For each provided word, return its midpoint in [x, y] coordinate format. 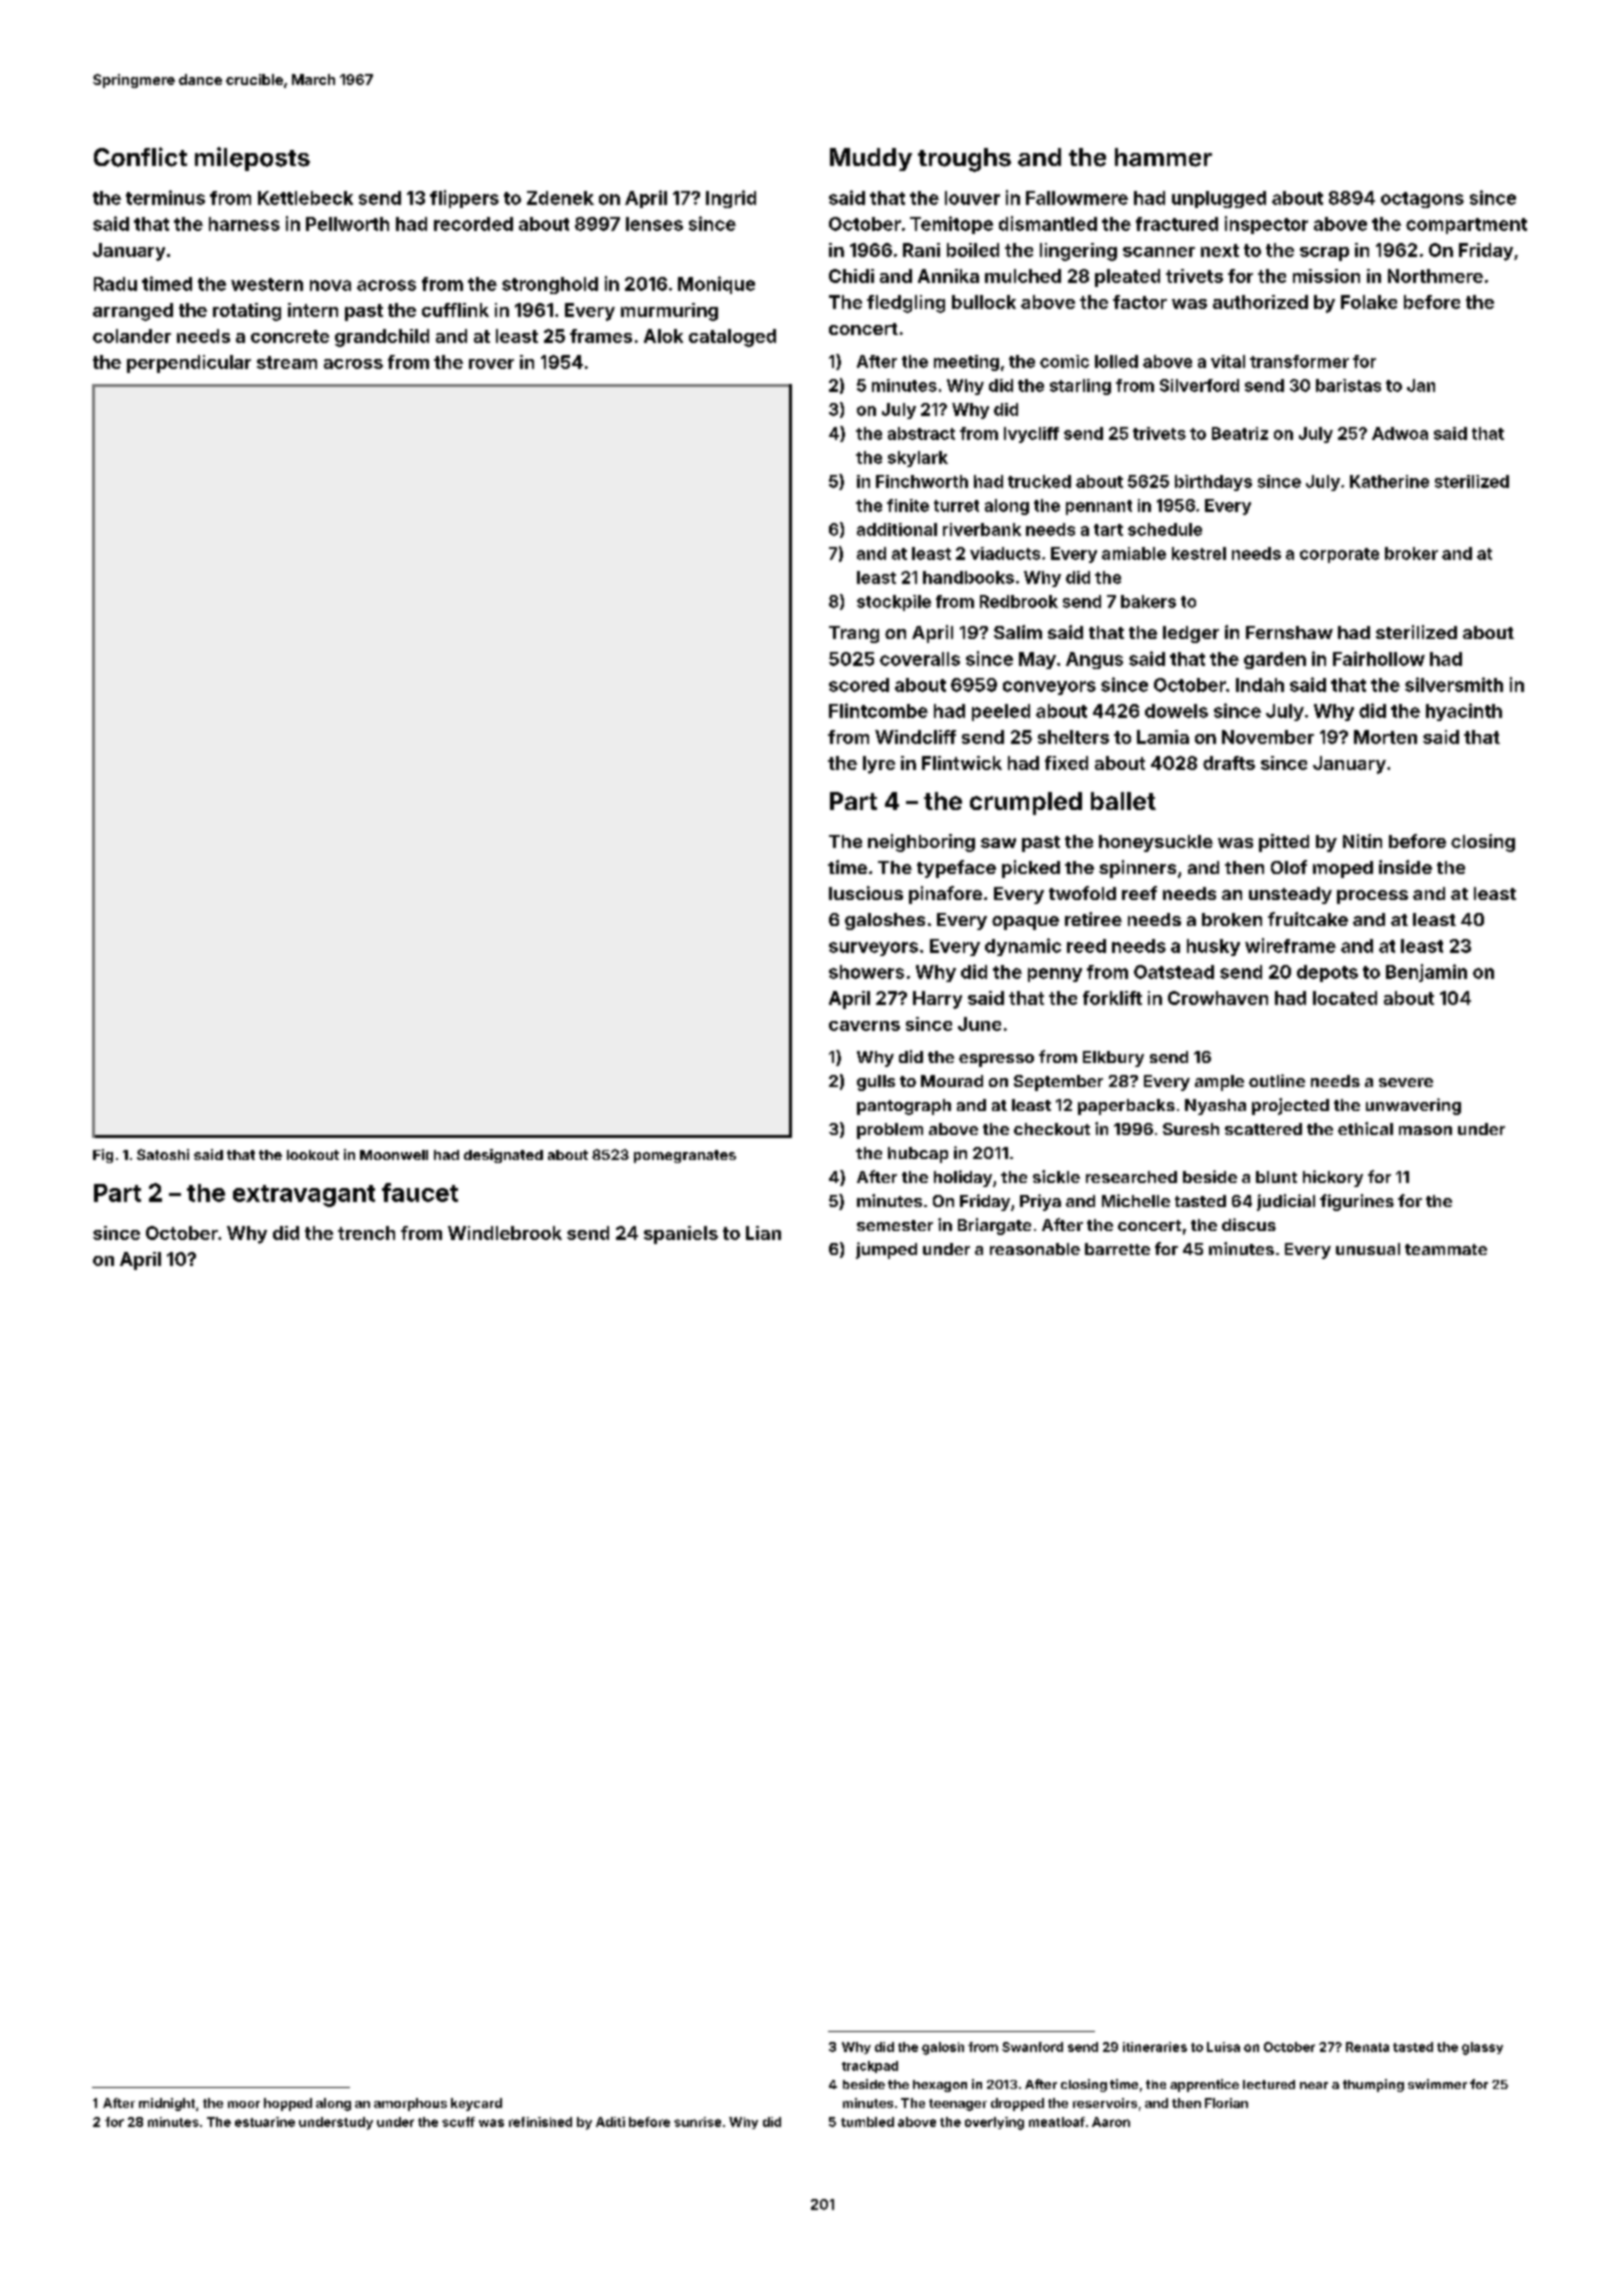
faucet [420, 1192]
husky [1213, 947]
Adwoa [1400, 433]
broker [1411, 553]
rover [491, 364]
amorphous [410, 2104]
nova [330, 285]
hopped [288, 2104]
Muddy [871, 159]
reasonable [1035, 1249]
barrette [1117, 1249]
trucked [1039, 481]
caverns [864, 1026]
